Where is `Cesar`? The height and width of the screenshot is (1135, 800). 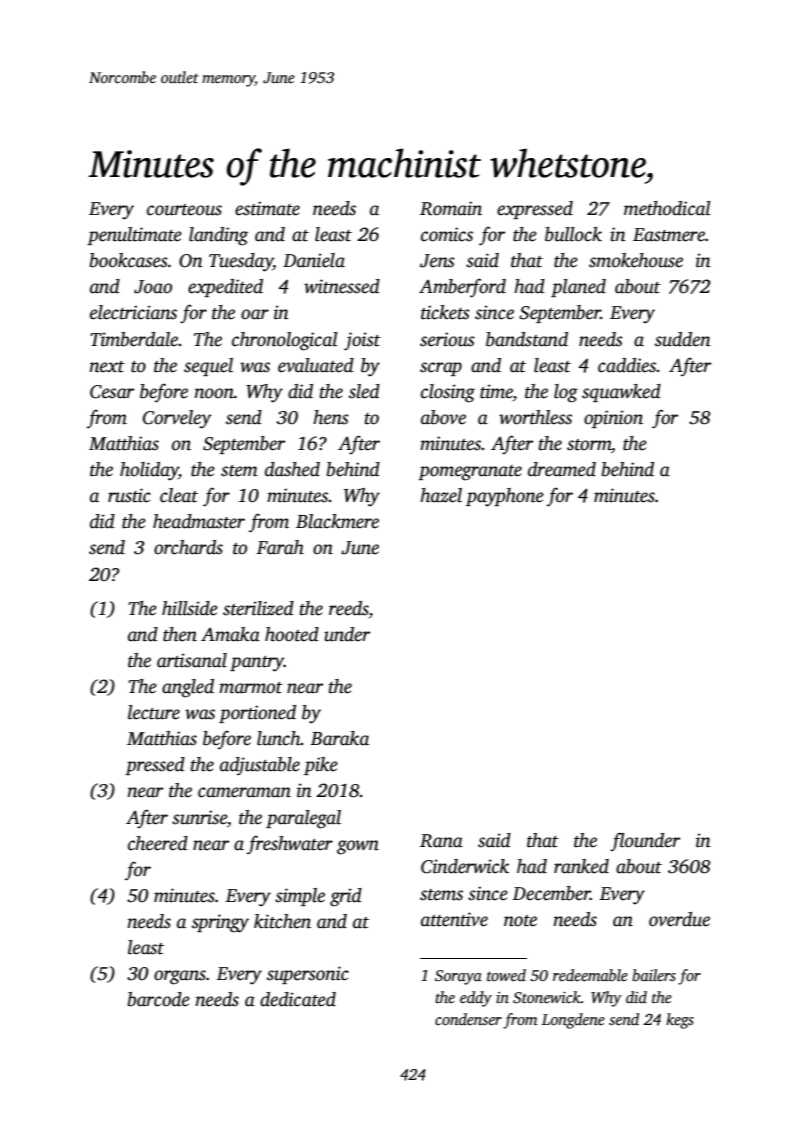
Cesar is located at coordinates (112, 392).
